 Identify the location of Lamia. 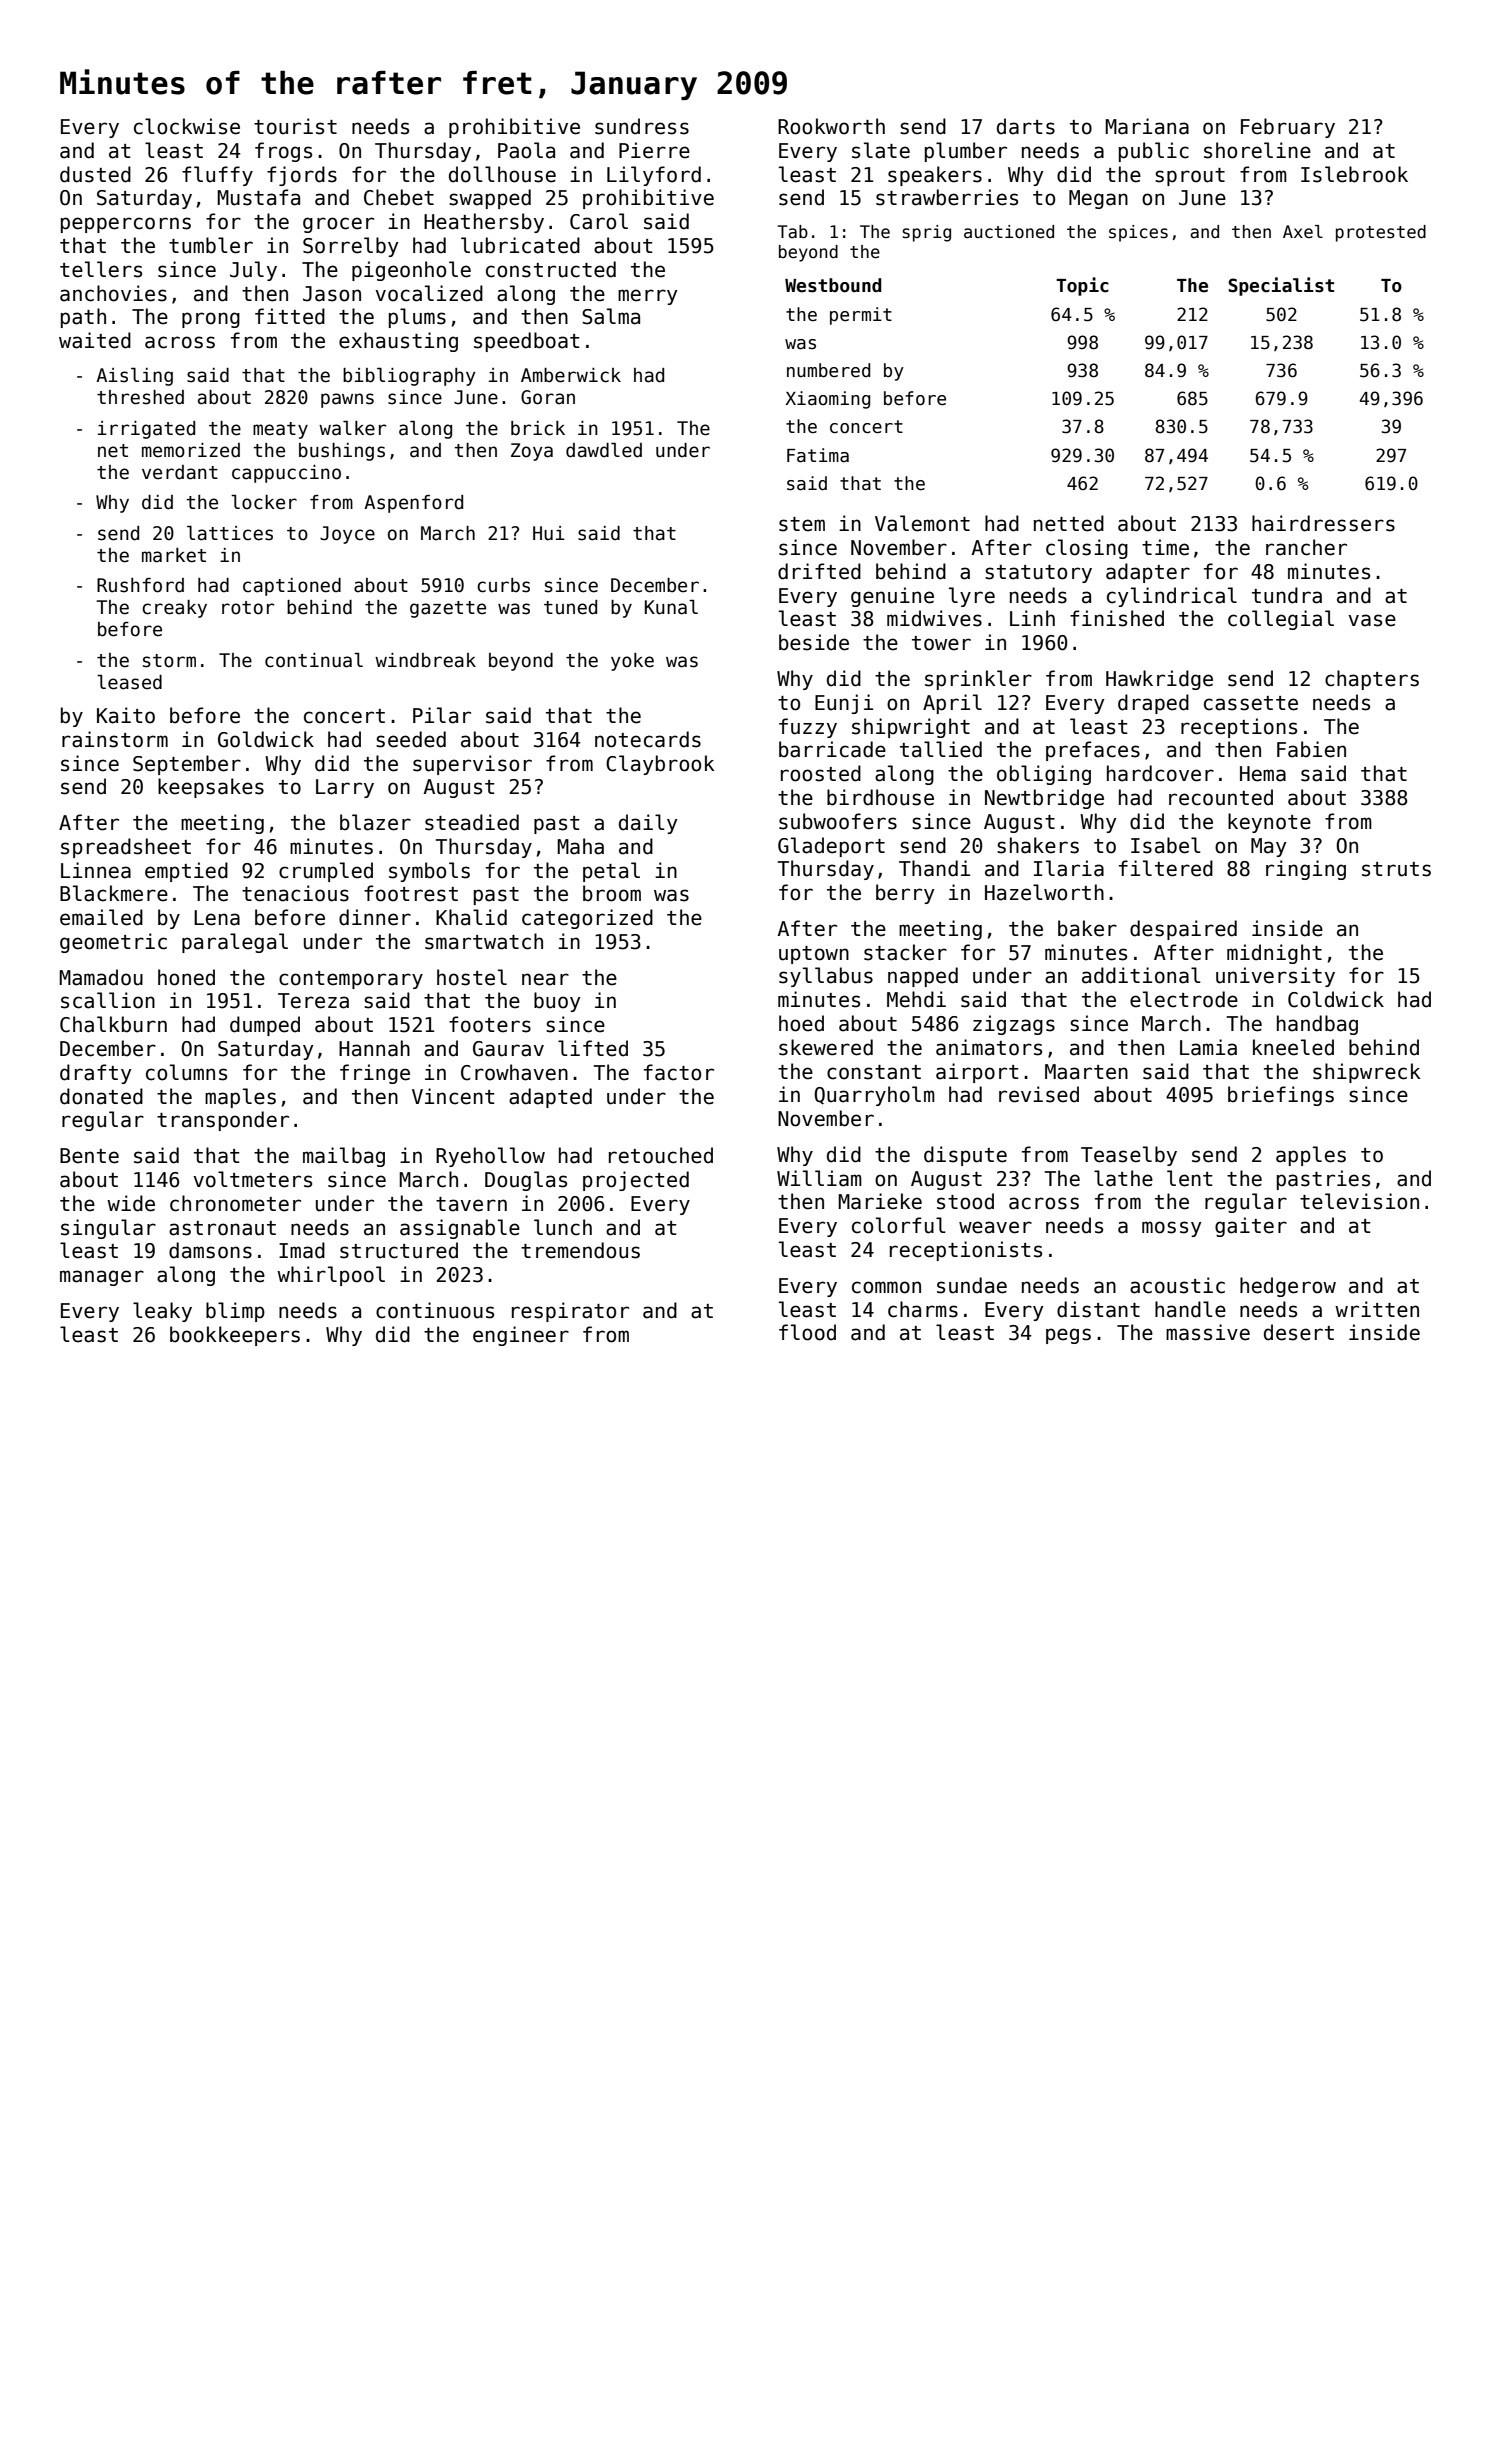
(1208, 1047).
